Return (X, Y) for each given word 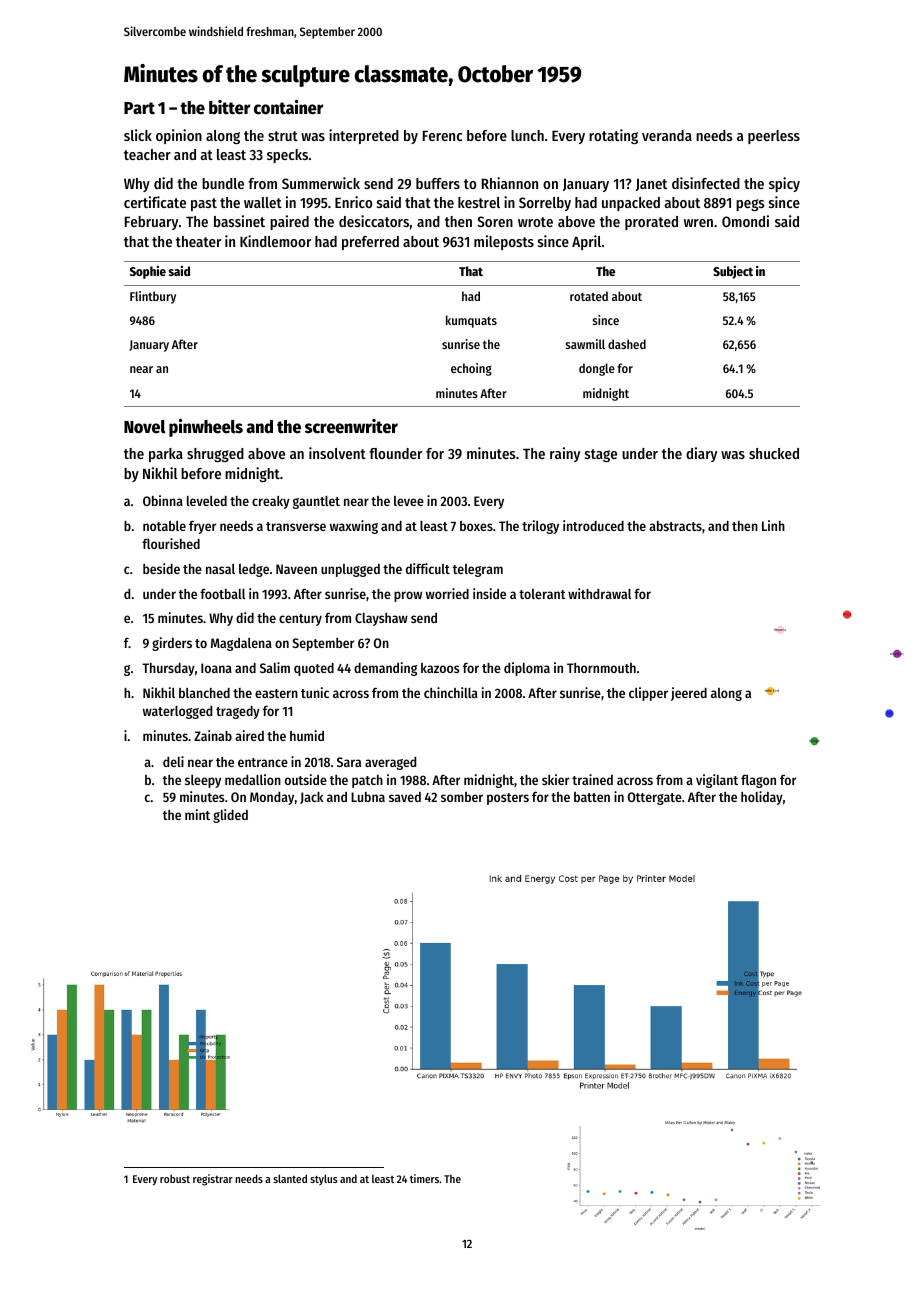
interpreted (364, 136)
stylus (324, 1179)
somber (462, 797)
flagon (758, 781)
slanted (290, 1178)
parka (166, 455)
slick (138, 135)
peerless (774, 137)
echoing (471, 369)
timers (424, 1178)
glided (230, 816)
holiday (762, 798)
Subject (733, 272)
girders (172, 644)
